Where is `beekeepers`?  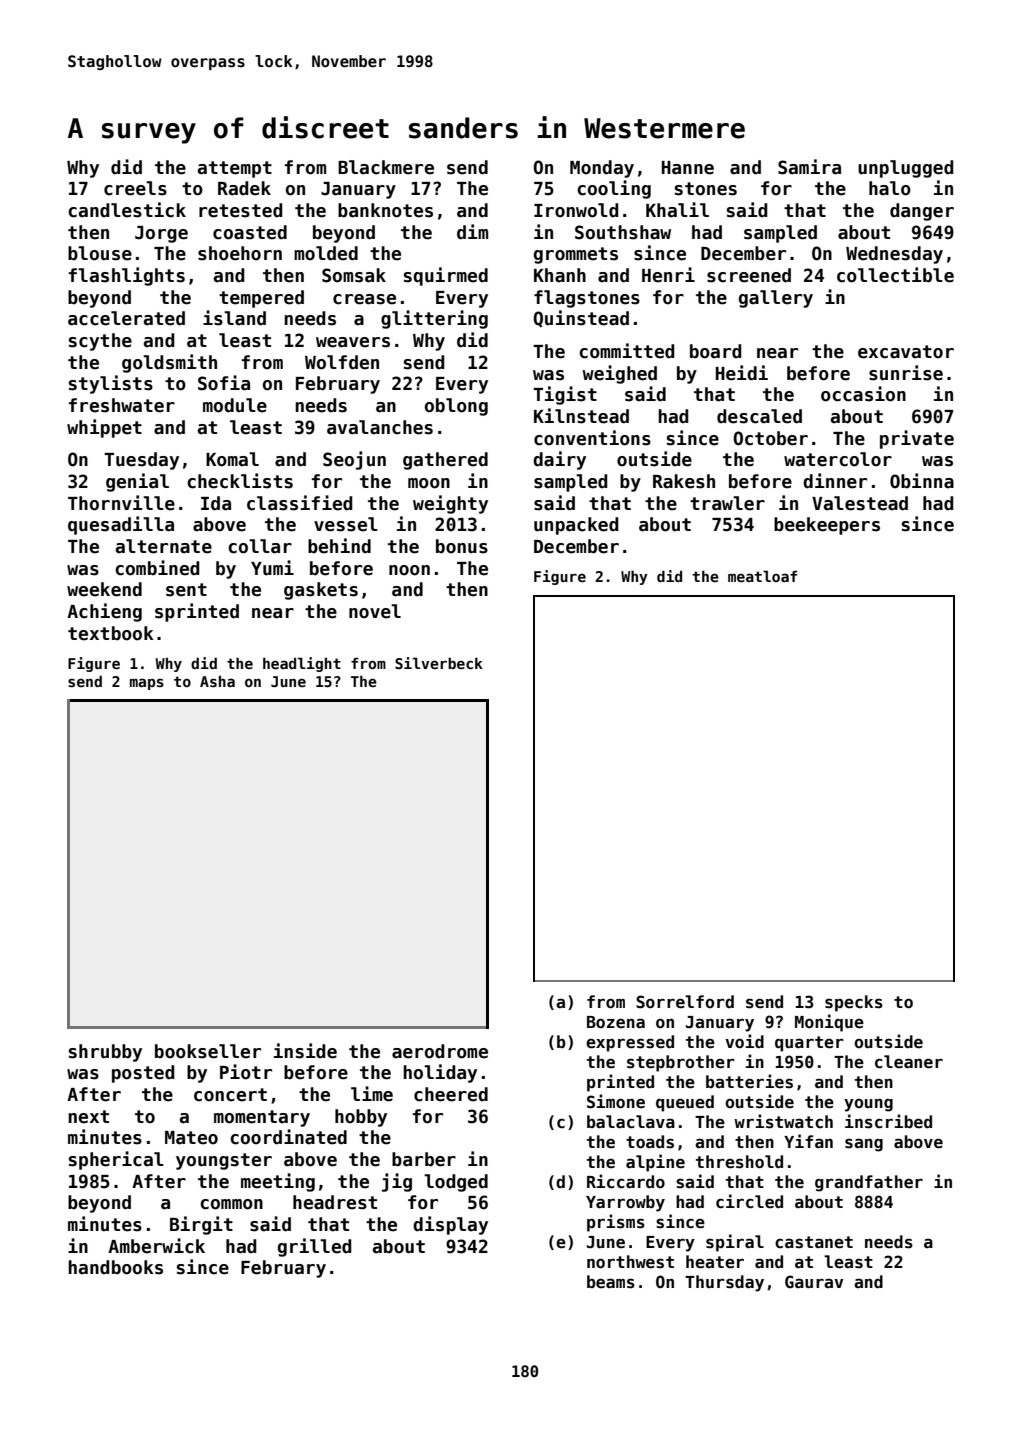
beekeepers is located at coordinates (827, 526).
